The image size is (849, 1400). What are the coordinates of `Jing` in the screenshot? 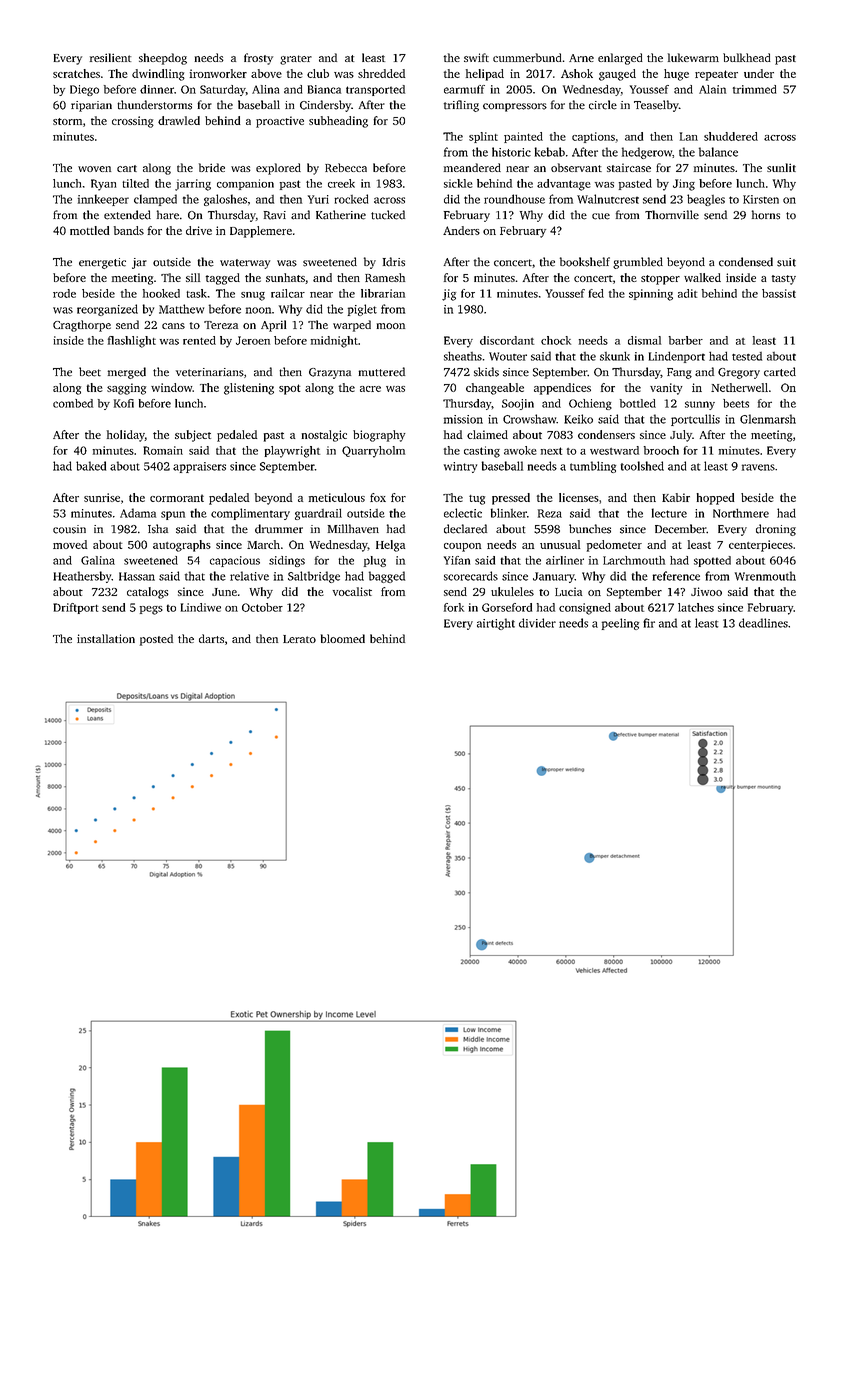 It's located at (684, 185).
